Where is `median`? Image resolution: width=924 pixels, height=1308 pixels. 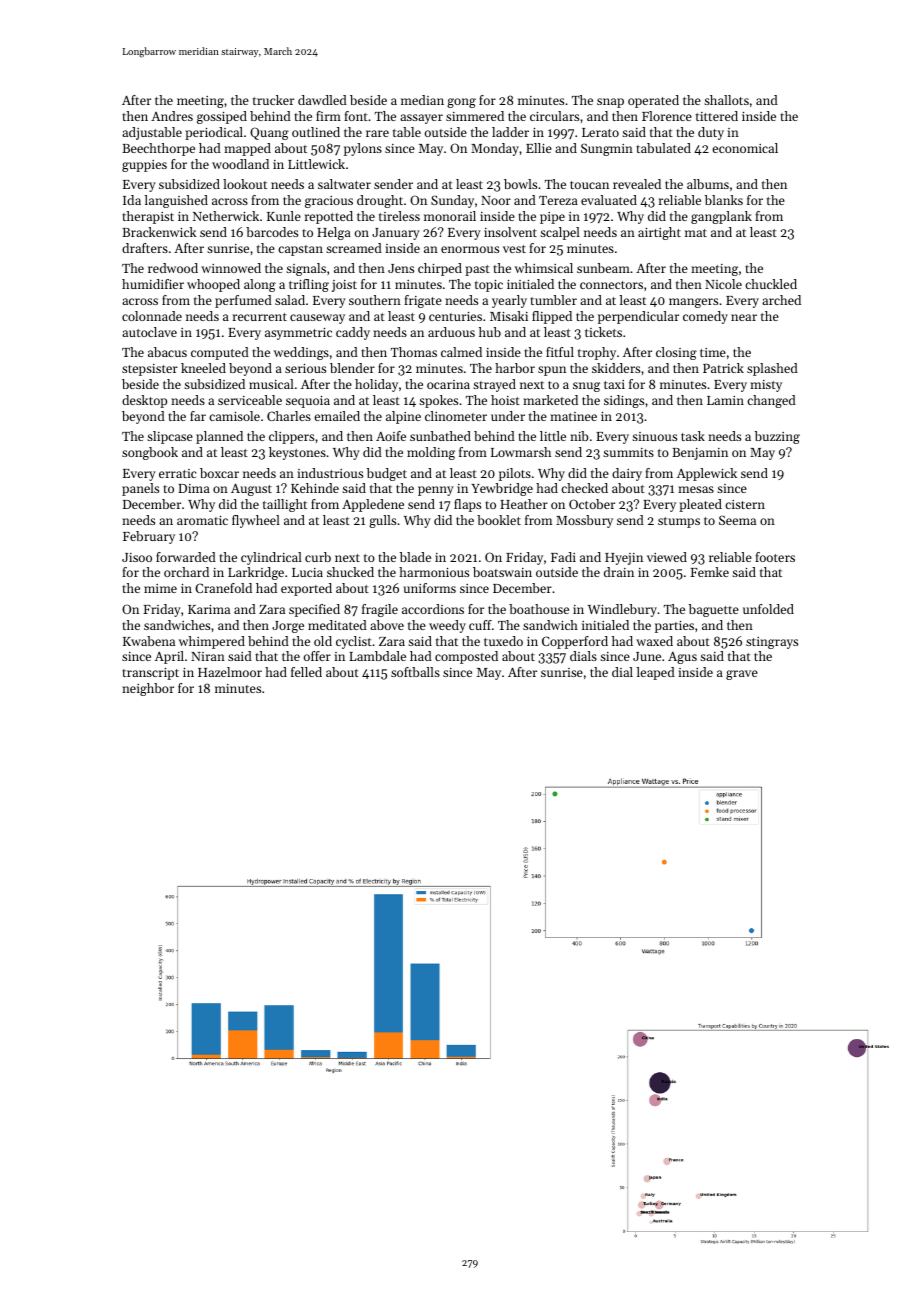
median is located at coordinates (422, 100).
